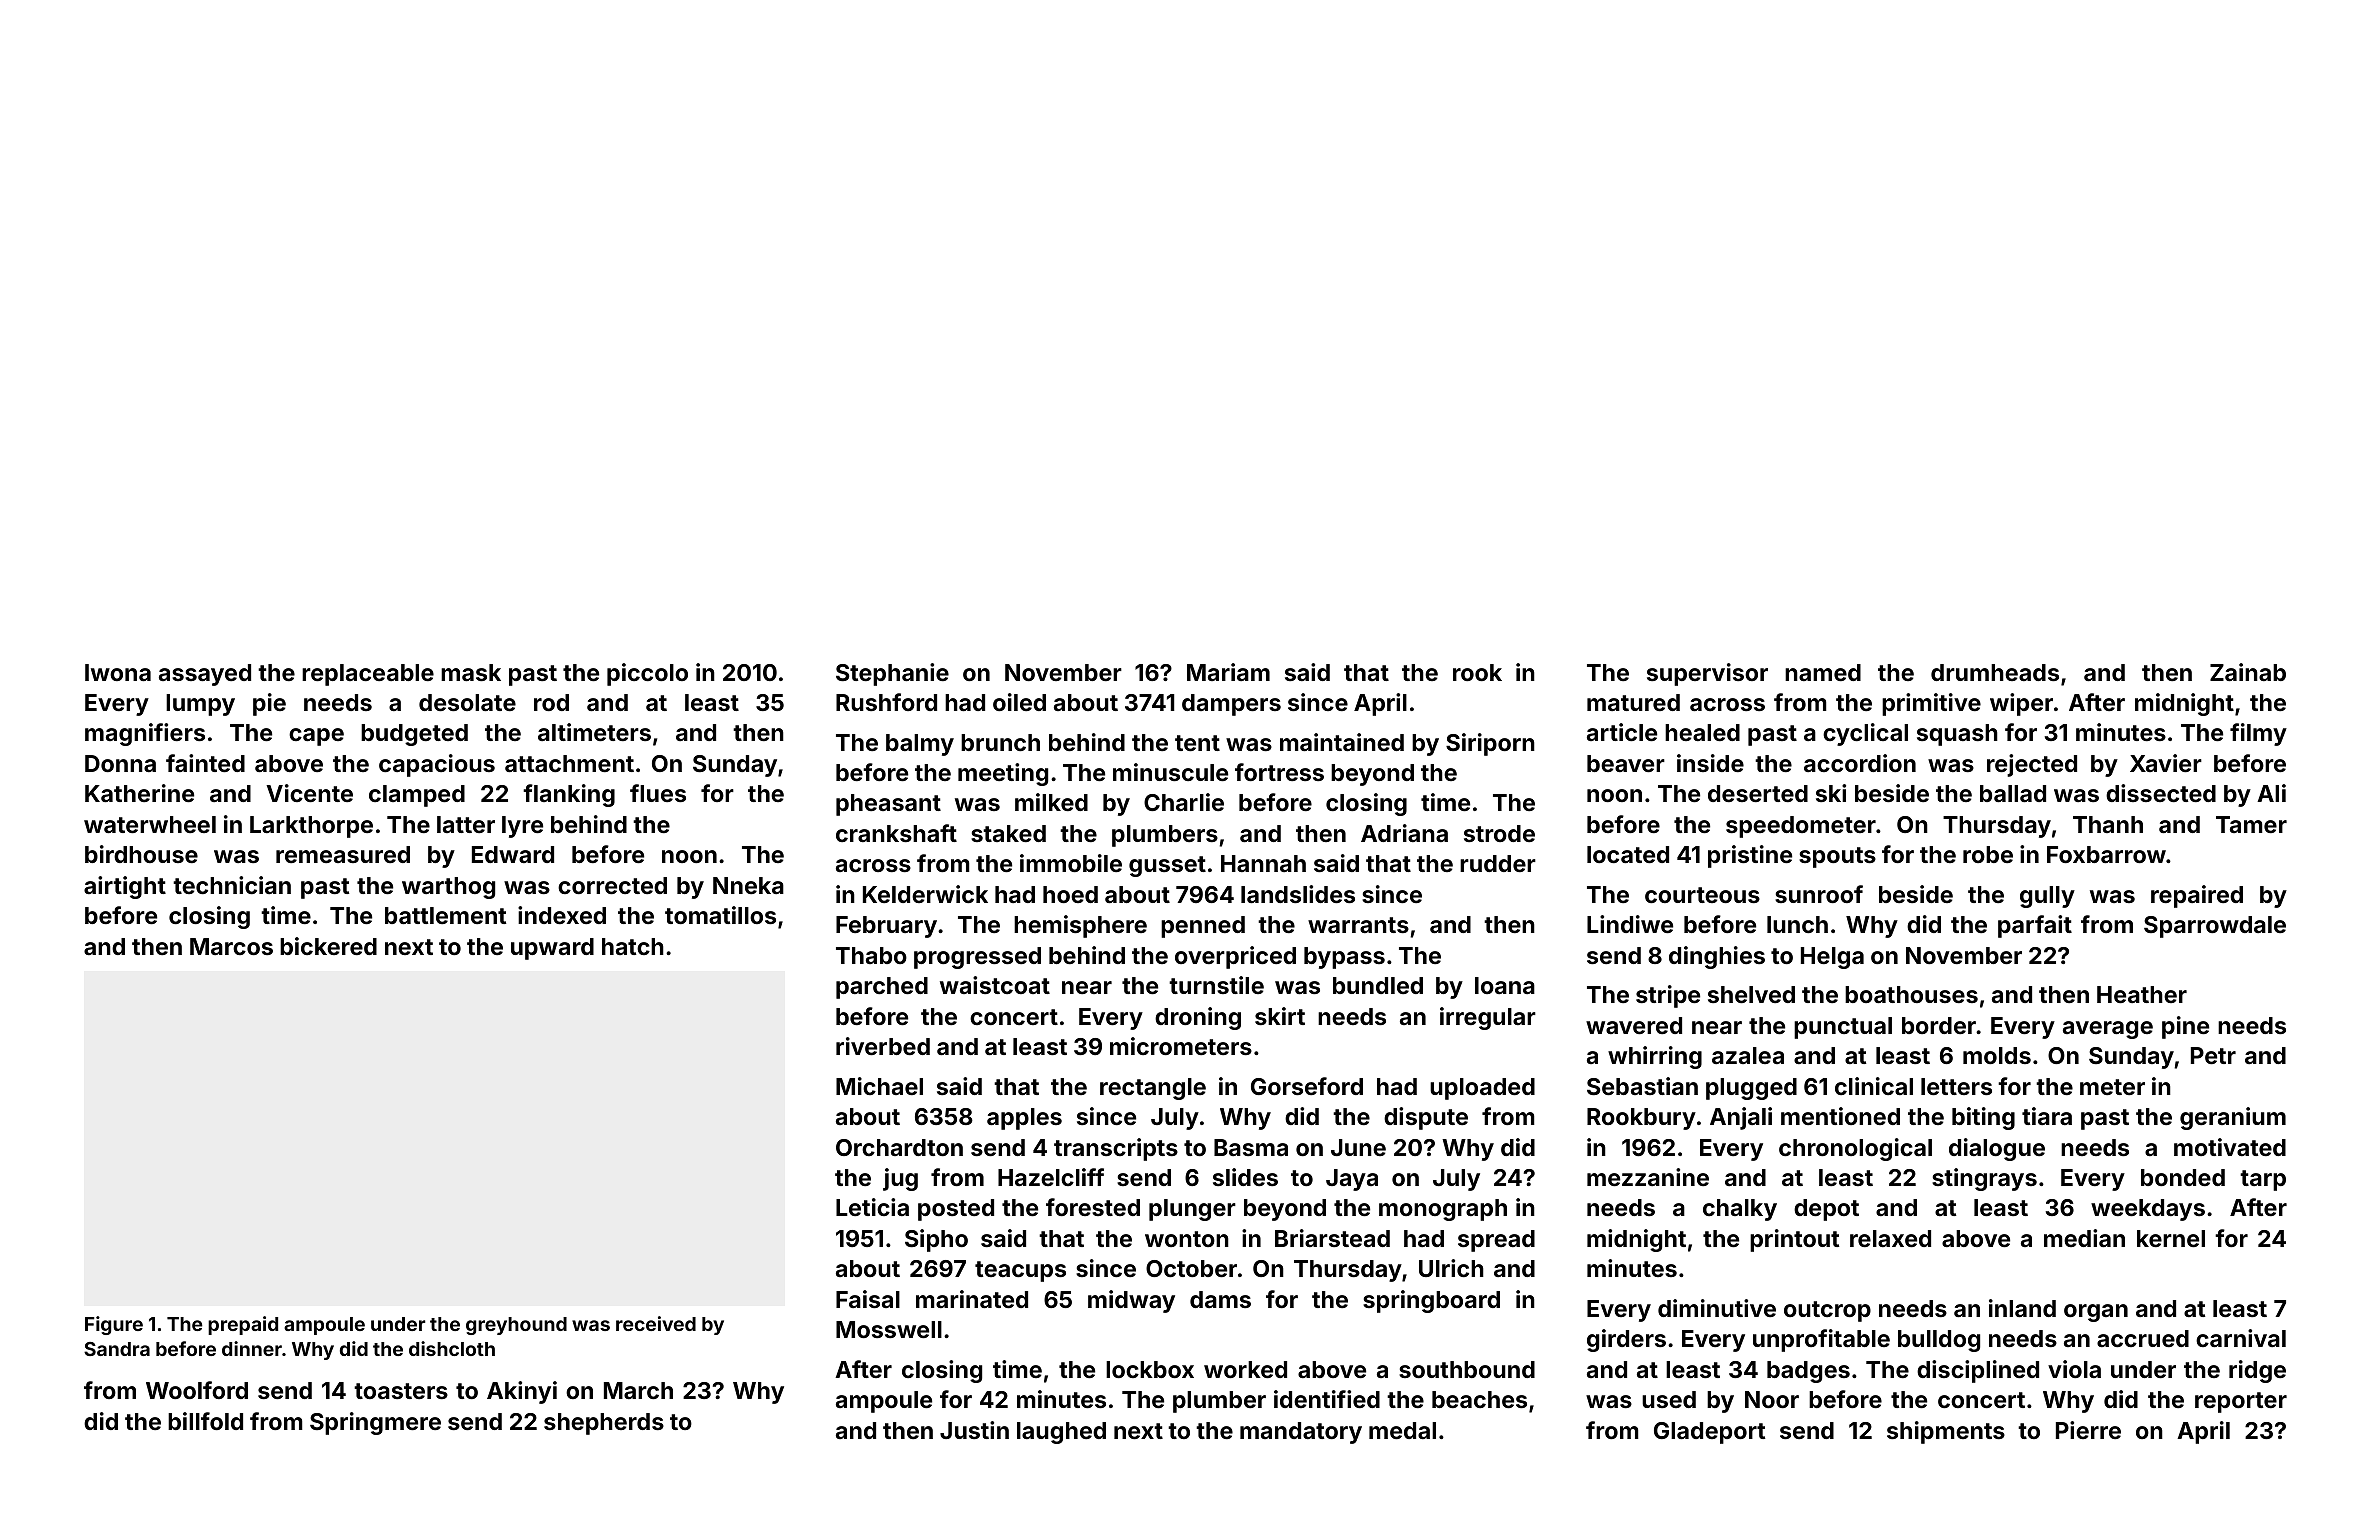 The height and width of the screenshot is (1534, 2371). I want to click on Heather, so click(2142, 994).
